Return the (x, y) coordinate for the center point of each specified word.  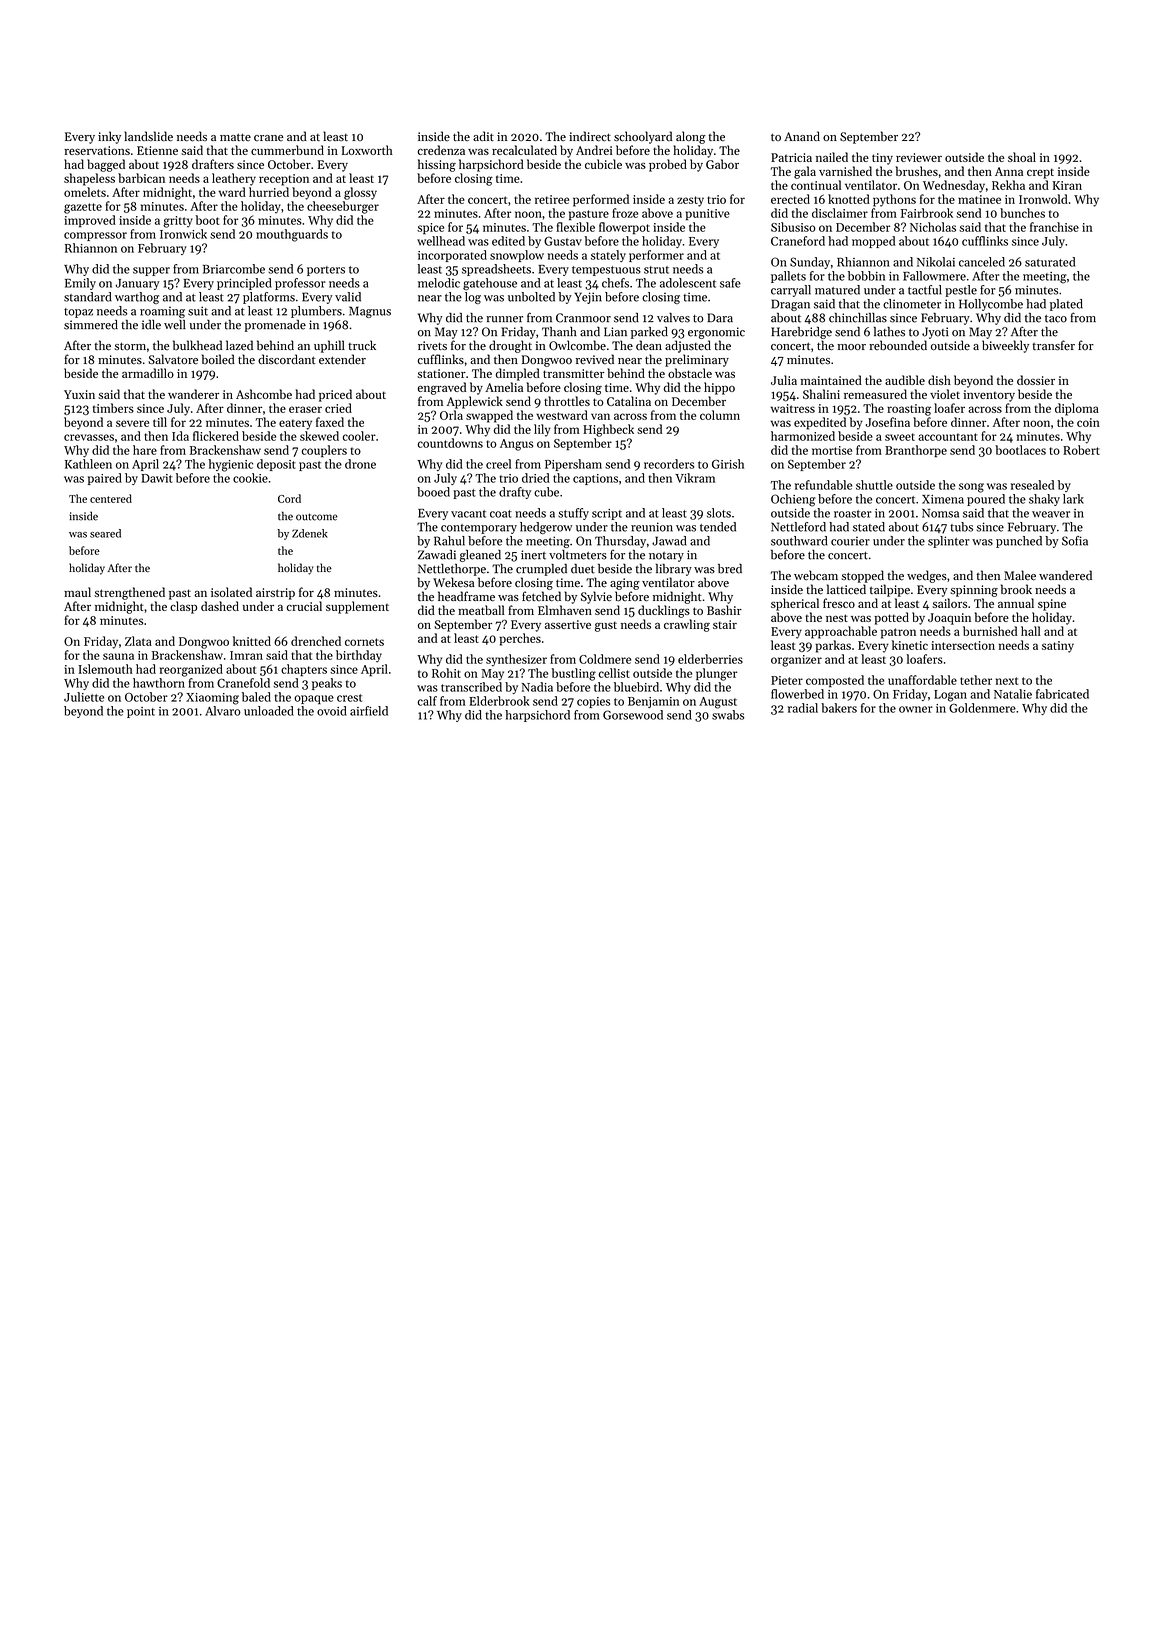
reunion (652, 527)
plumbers (316, 312)
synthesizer (516, 660)
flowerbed (797, 694)
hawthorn (159, 683)
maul (77, 592)
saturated (1050, 262)
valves (673, 318)
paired (105, 479)
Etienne (157, 150)
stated (869, 527)
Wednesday (954, 186)
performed (601, 200)
